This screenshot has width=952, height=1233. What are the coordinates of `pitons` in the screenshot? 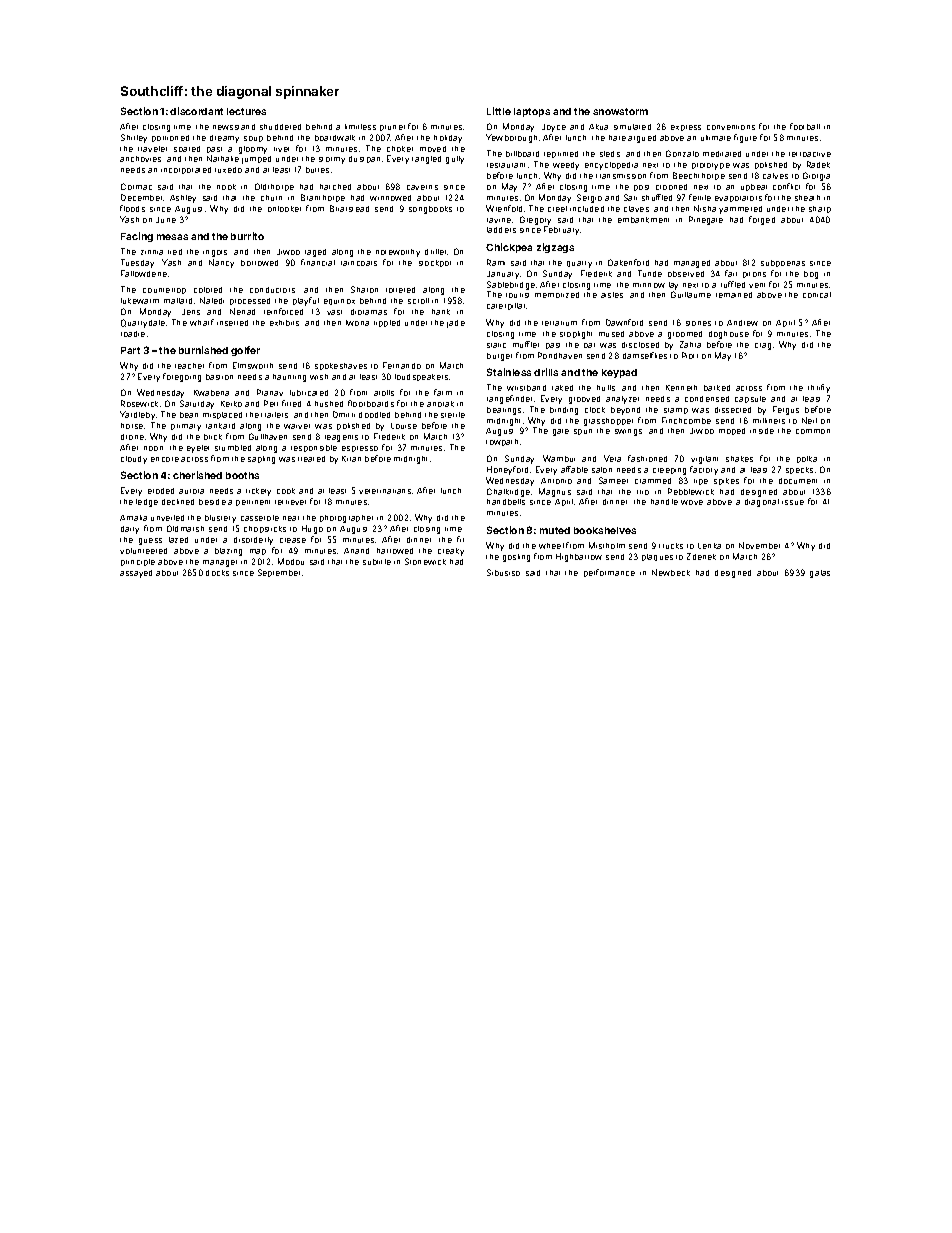 It's located at (754, 275).
